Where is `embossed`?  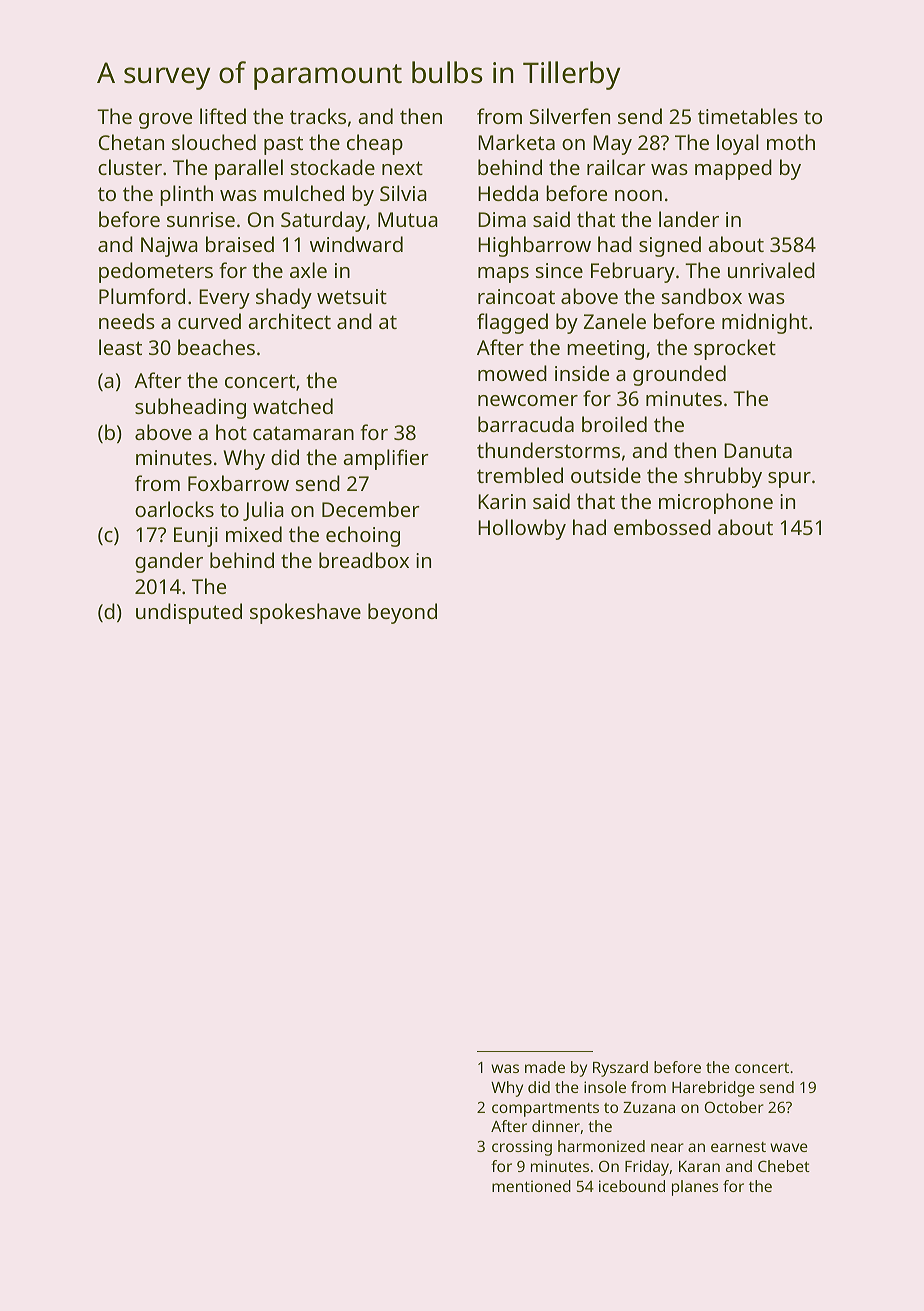
embossed is located at coordinates (662, 527).
